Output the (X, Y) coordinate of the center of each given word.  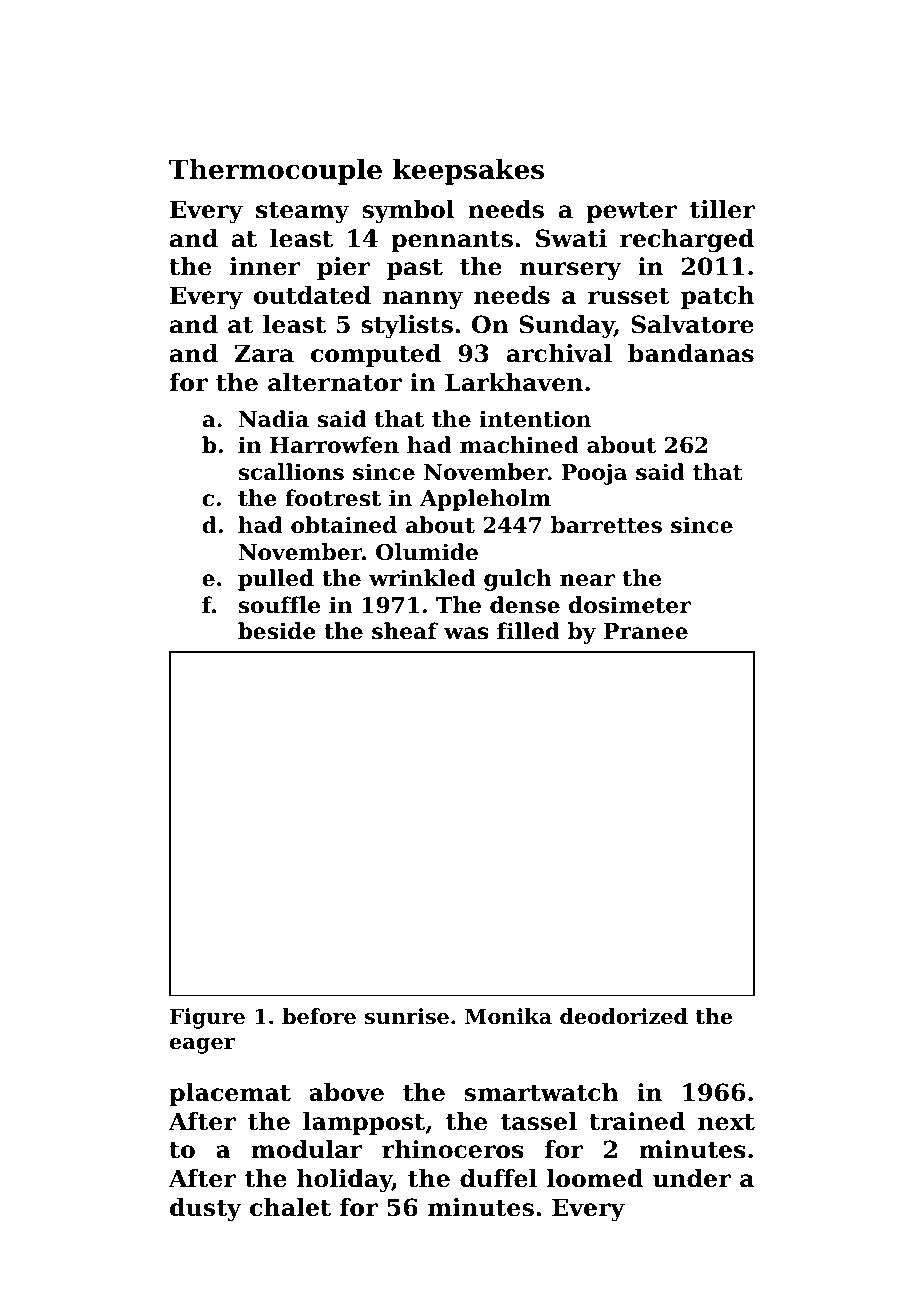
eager (202, 1046)
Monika (508, 1016)
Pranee (646, 631)
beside (277, 631)
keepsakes (468, 172)
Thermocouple (275, 172)
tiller (722, 209)
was (466, 633)
